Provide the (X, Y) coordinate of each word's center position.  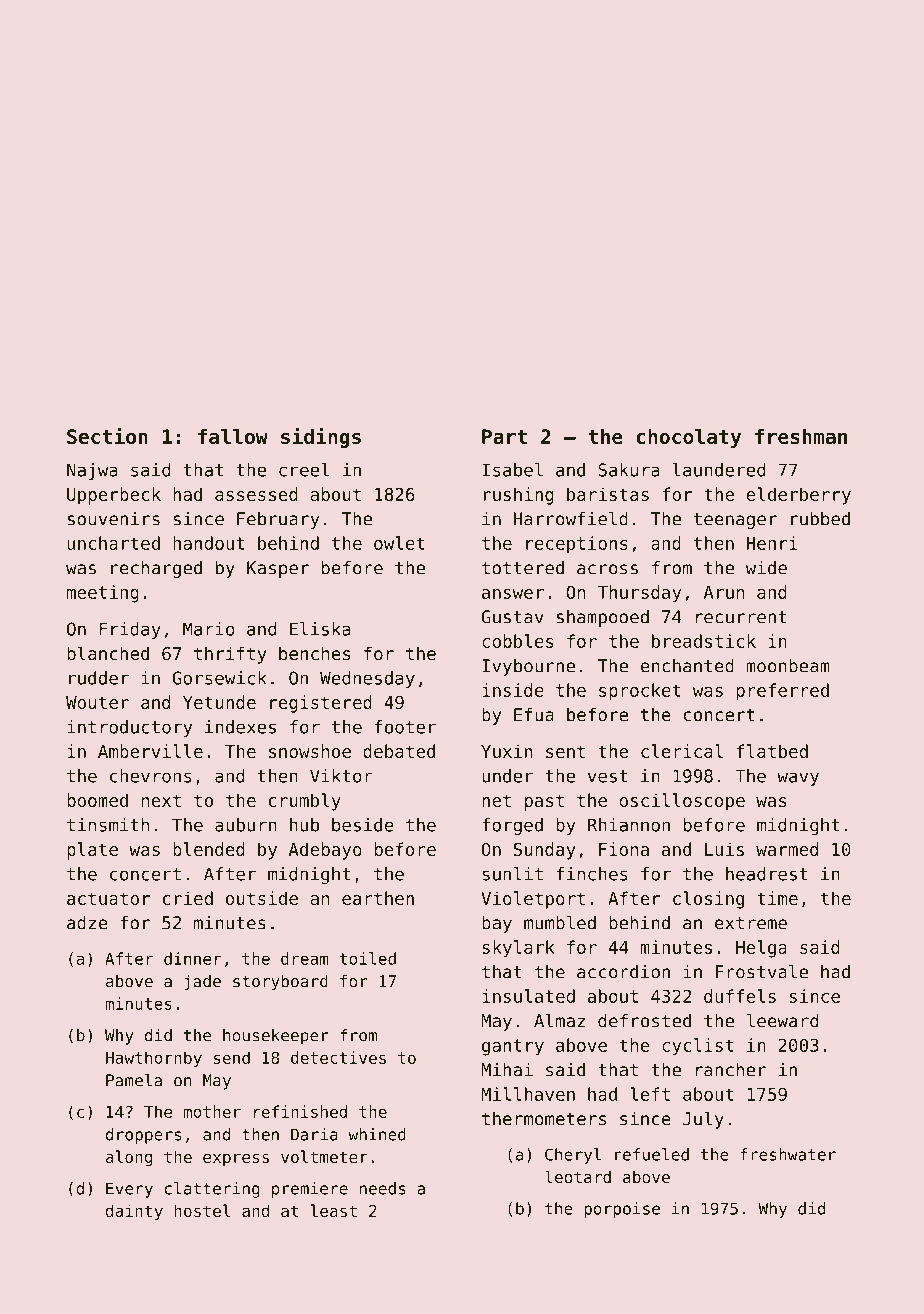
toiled (368, 958)
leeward (782, 1021)
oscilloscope (682, 802)
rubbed (820, 519)
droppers (143, 1136)
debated (399, 751)
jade (202, 983)
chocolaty (689, 438)
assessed (256, 494)
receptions (577, 545)
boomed (97, 800)
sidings (321, 438)
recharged (156, 569)
